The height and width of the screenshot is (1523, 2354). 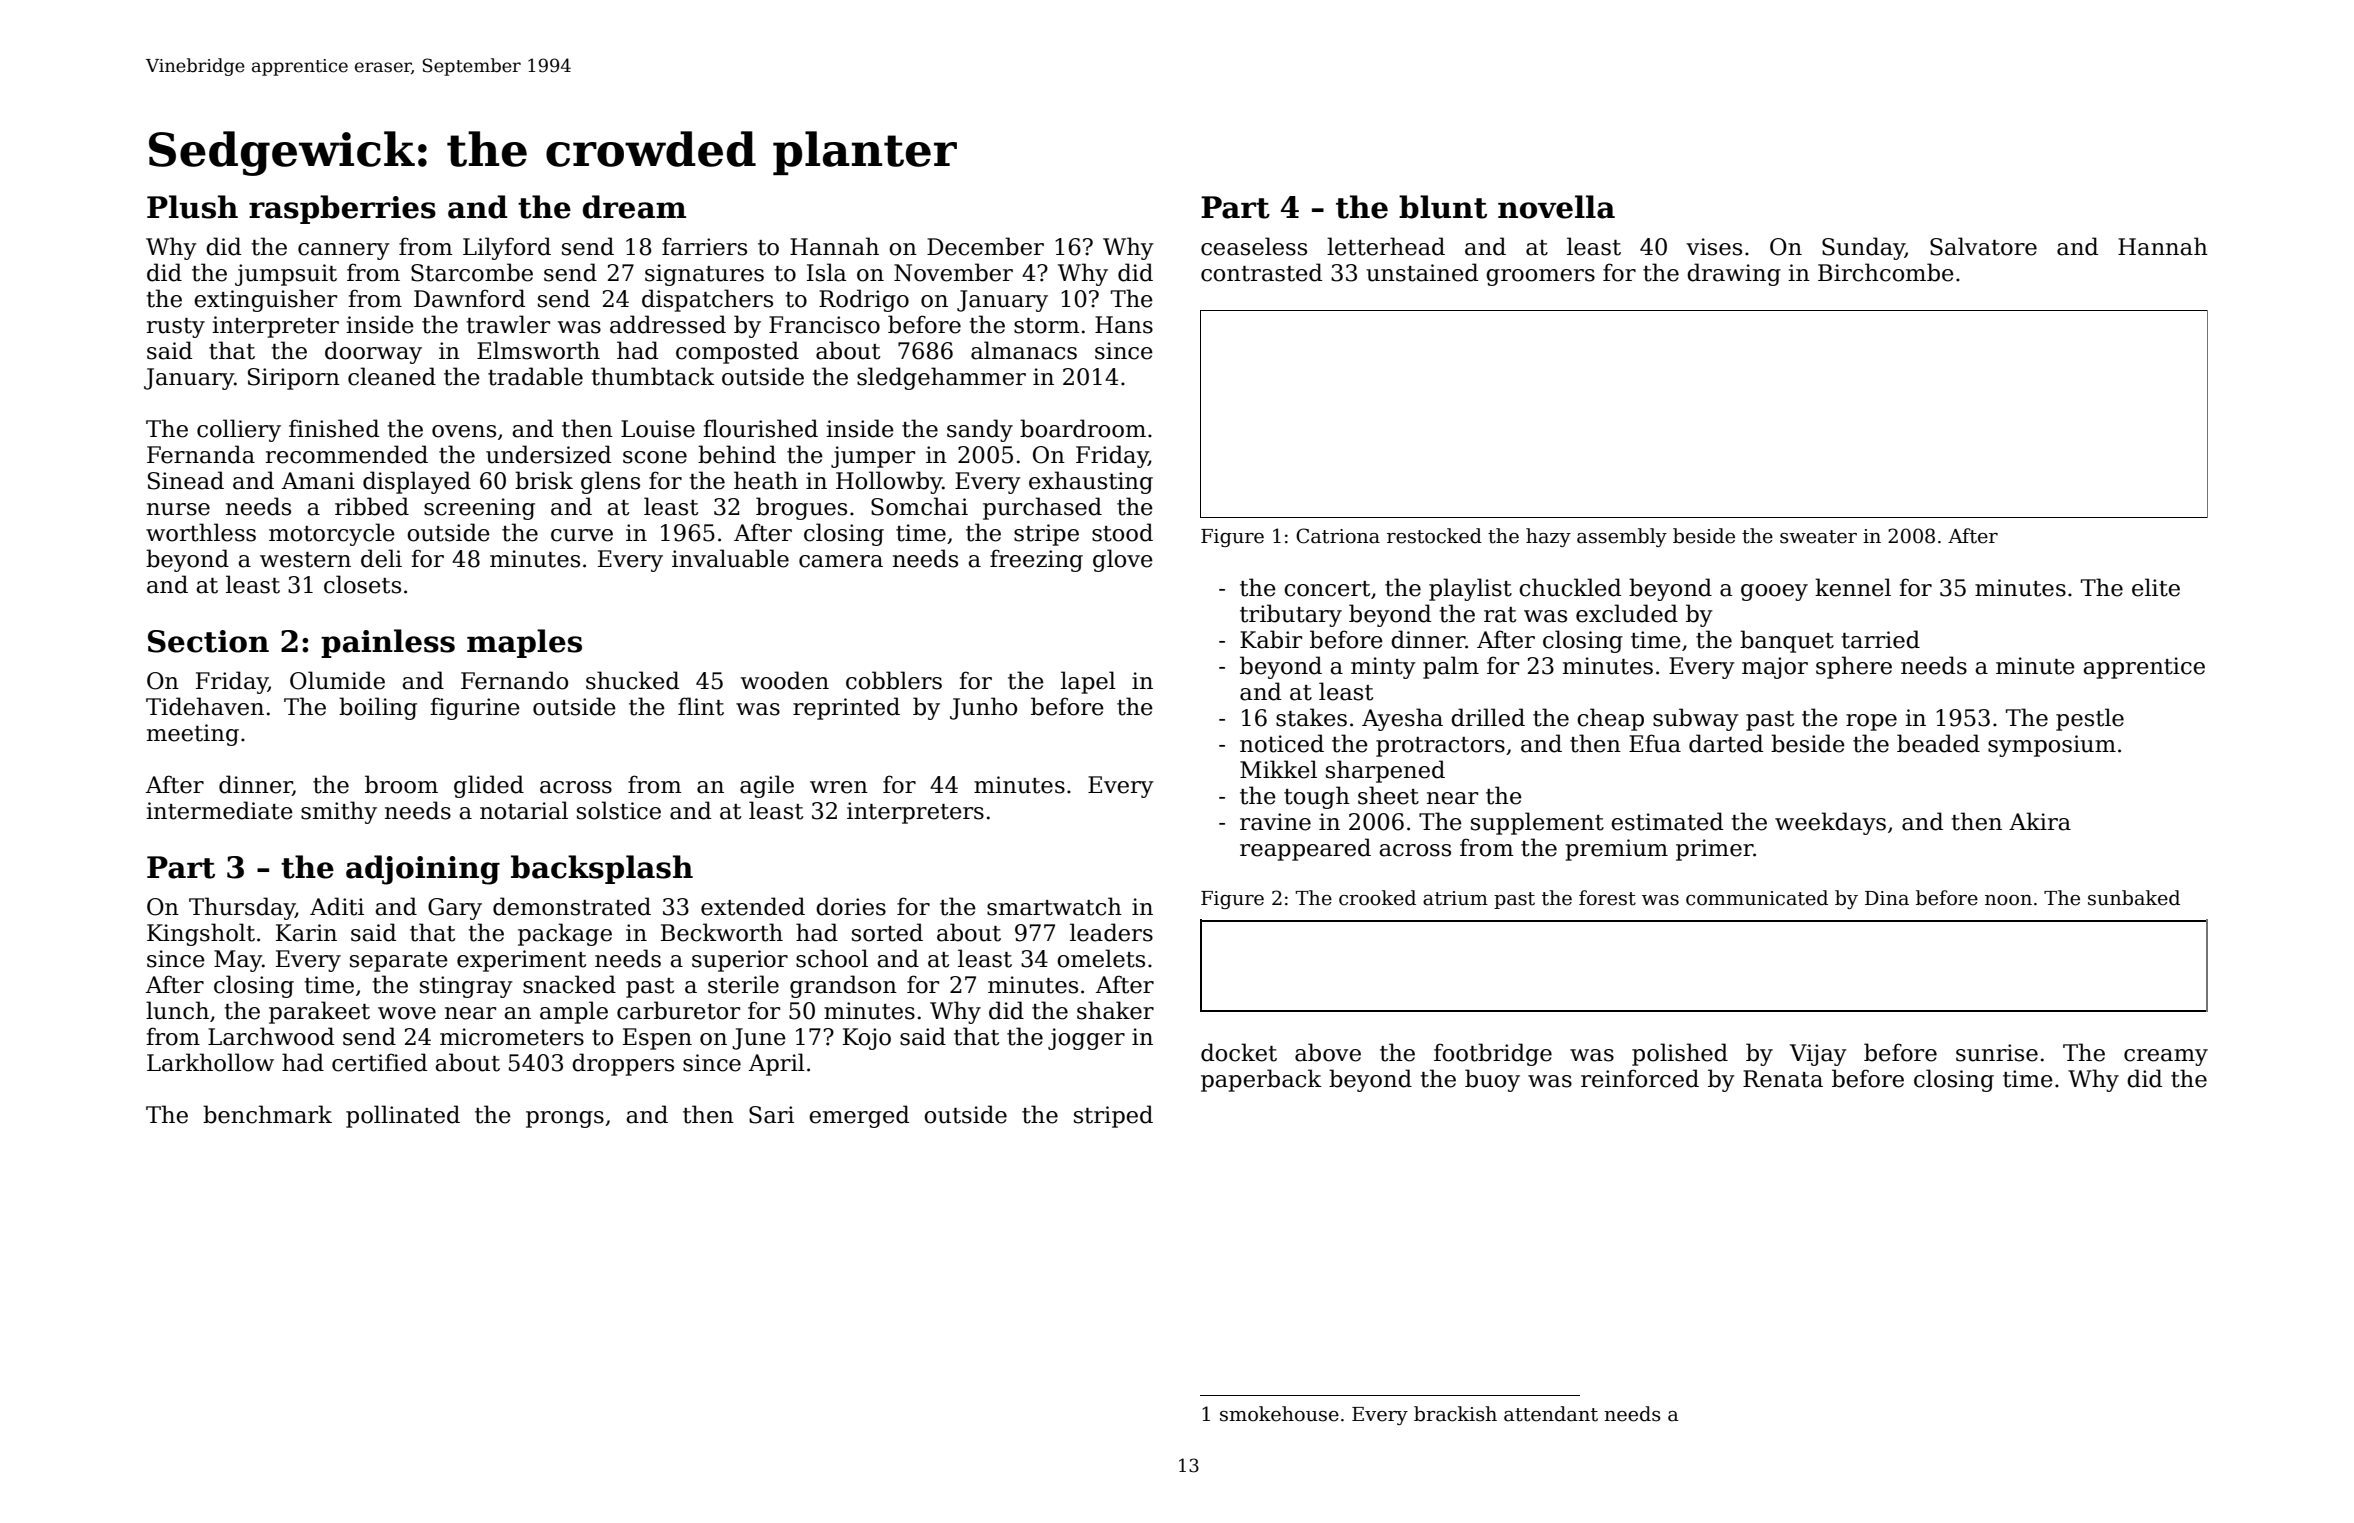 What do you see at coordinates (294, 379) in the screenshot?
I see `Siriporn` at bounding box center [294, 379].
